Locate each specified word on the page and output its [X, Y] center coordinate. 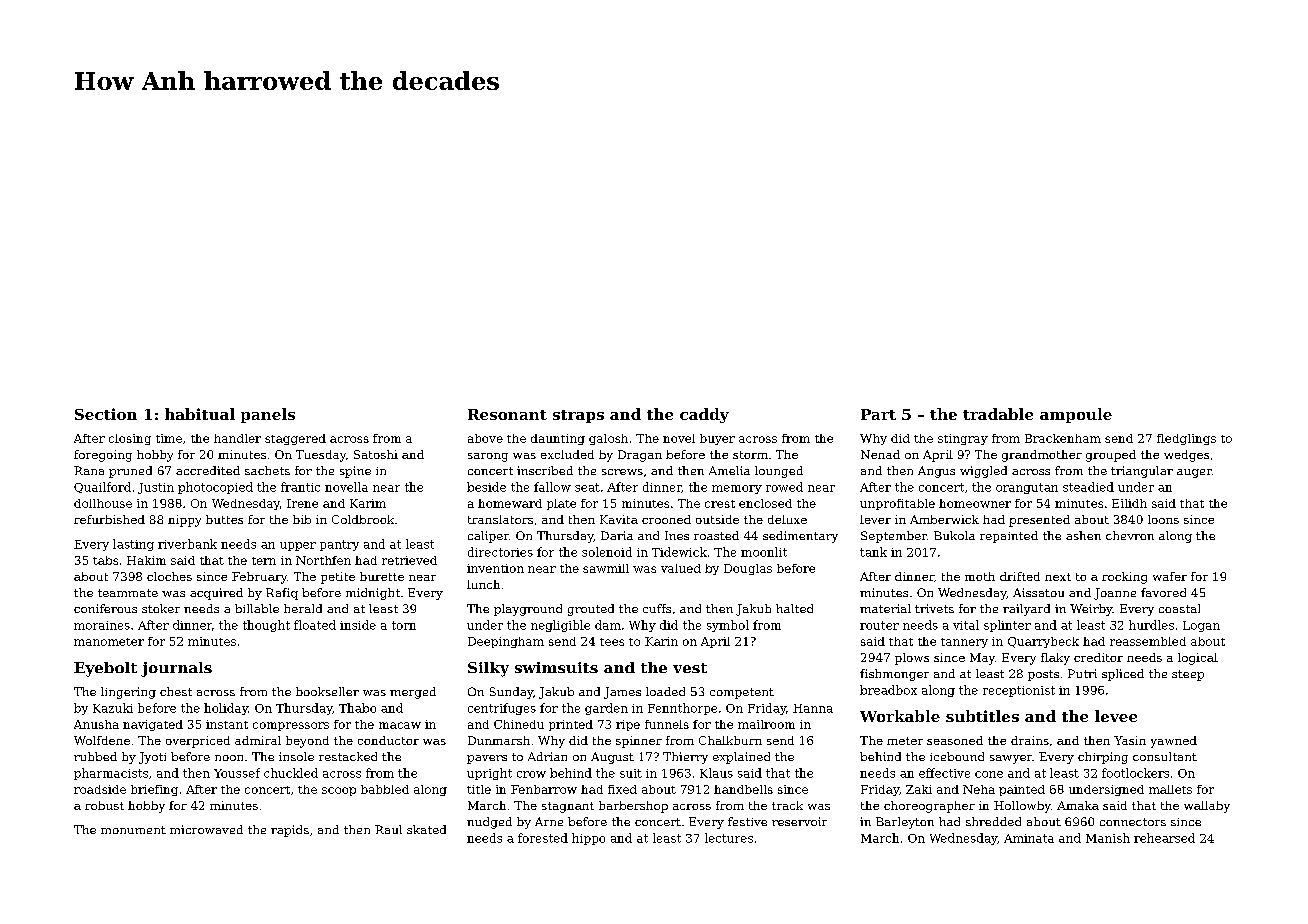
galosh [608, 439]
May [982, 659]
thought [266, 626]
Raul [388, 829]
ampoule [1076, 415]
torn [404, 625]
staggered [295, 439]
